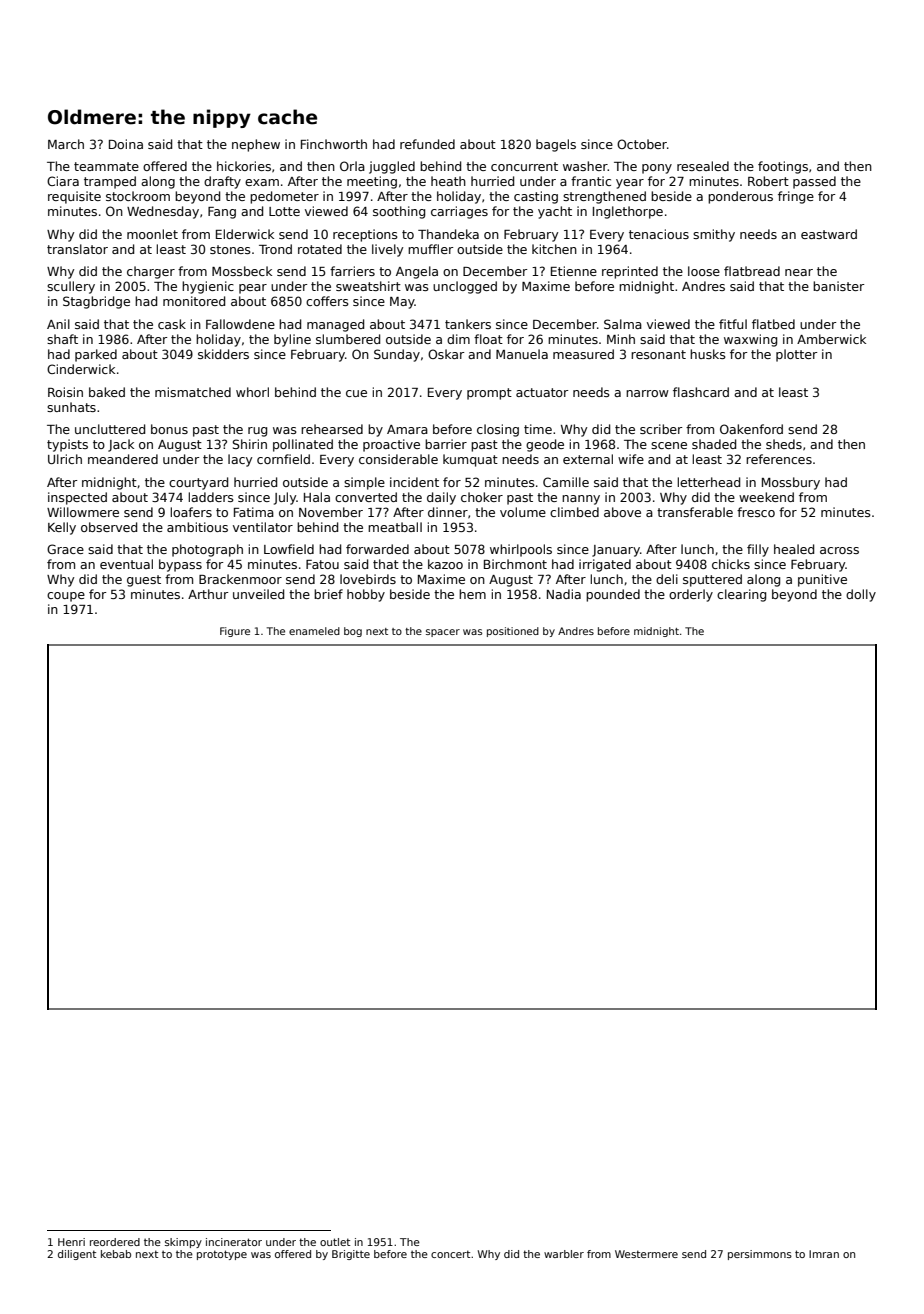 The width and height of the screenshot is (924, 1314). I want to click on concert, so click(450, 1254).
